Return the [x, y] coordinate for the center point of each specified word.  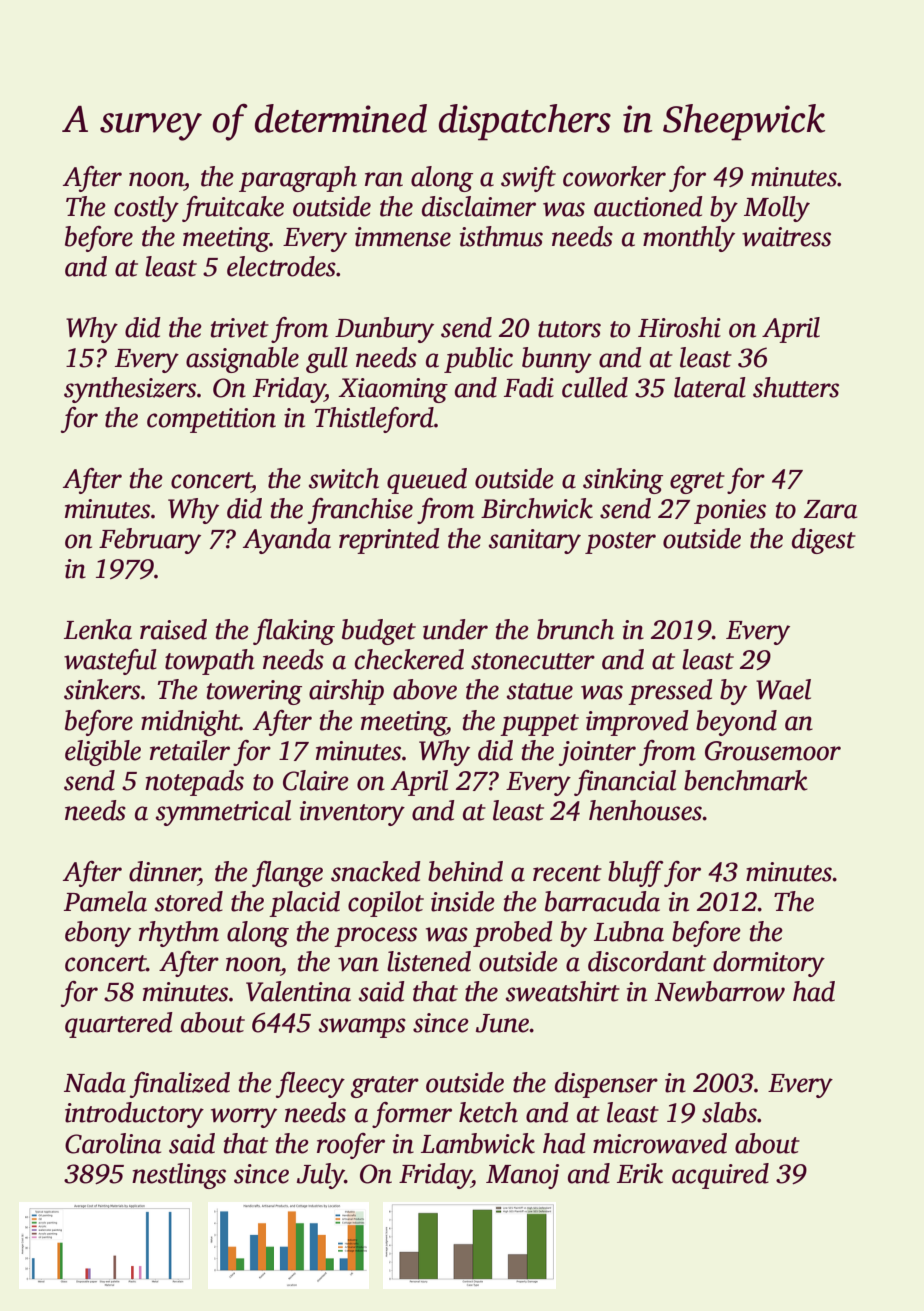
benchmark [745, 780]
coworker [614, 176]
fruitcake [233, 209]
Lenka [98, 629]
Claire [316, 780]
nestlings [179, 1176]
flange [287, 874]
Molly [777, 209]
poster [620, 543]
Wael [783, 689]
